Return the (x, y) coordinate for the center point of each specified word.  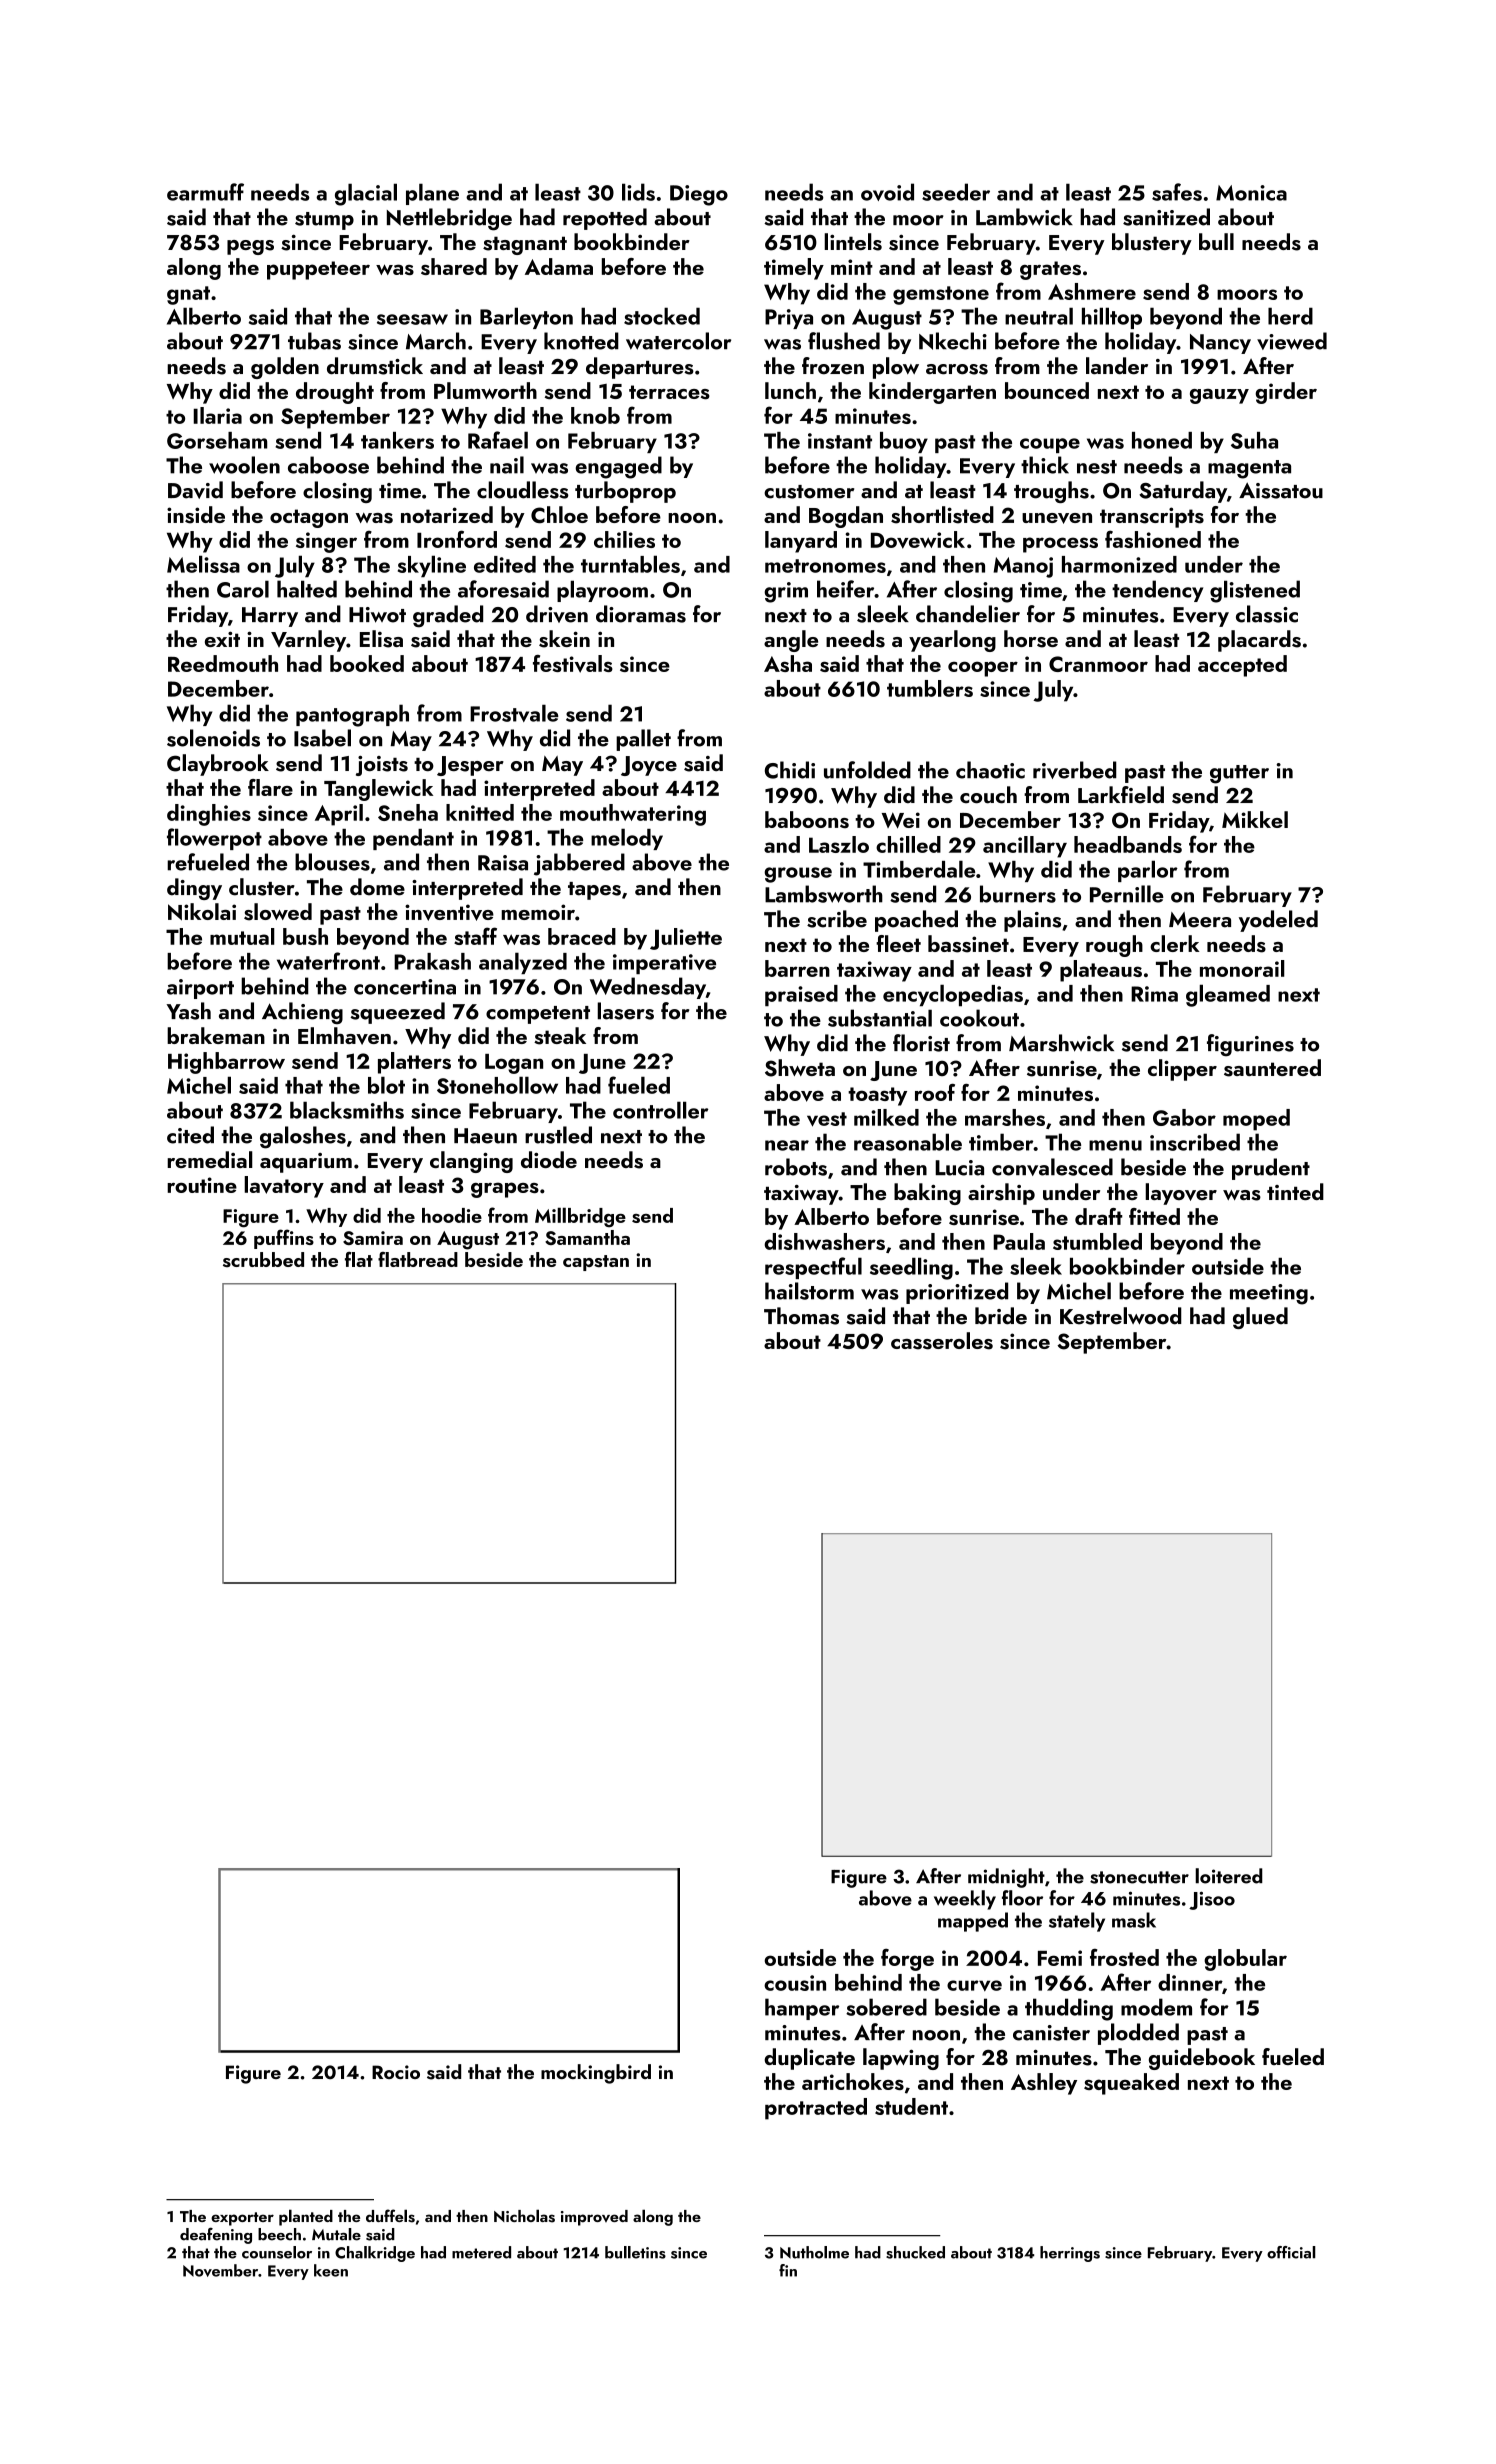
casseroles (942, 1341)
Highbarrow (226, 1063)
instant (840, 441)
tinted (1295, 1191)
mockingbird (596, 2074)
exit (222, 639)
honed (1162, 440)
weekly (965, 1900)
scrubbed (263, 1259)
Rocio (396, 2072)
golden (285, 368)
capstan (596, 1263)
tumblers (930, 688)
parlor (1148, 871)
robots (796, 1167)
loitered (1229, 1876)
